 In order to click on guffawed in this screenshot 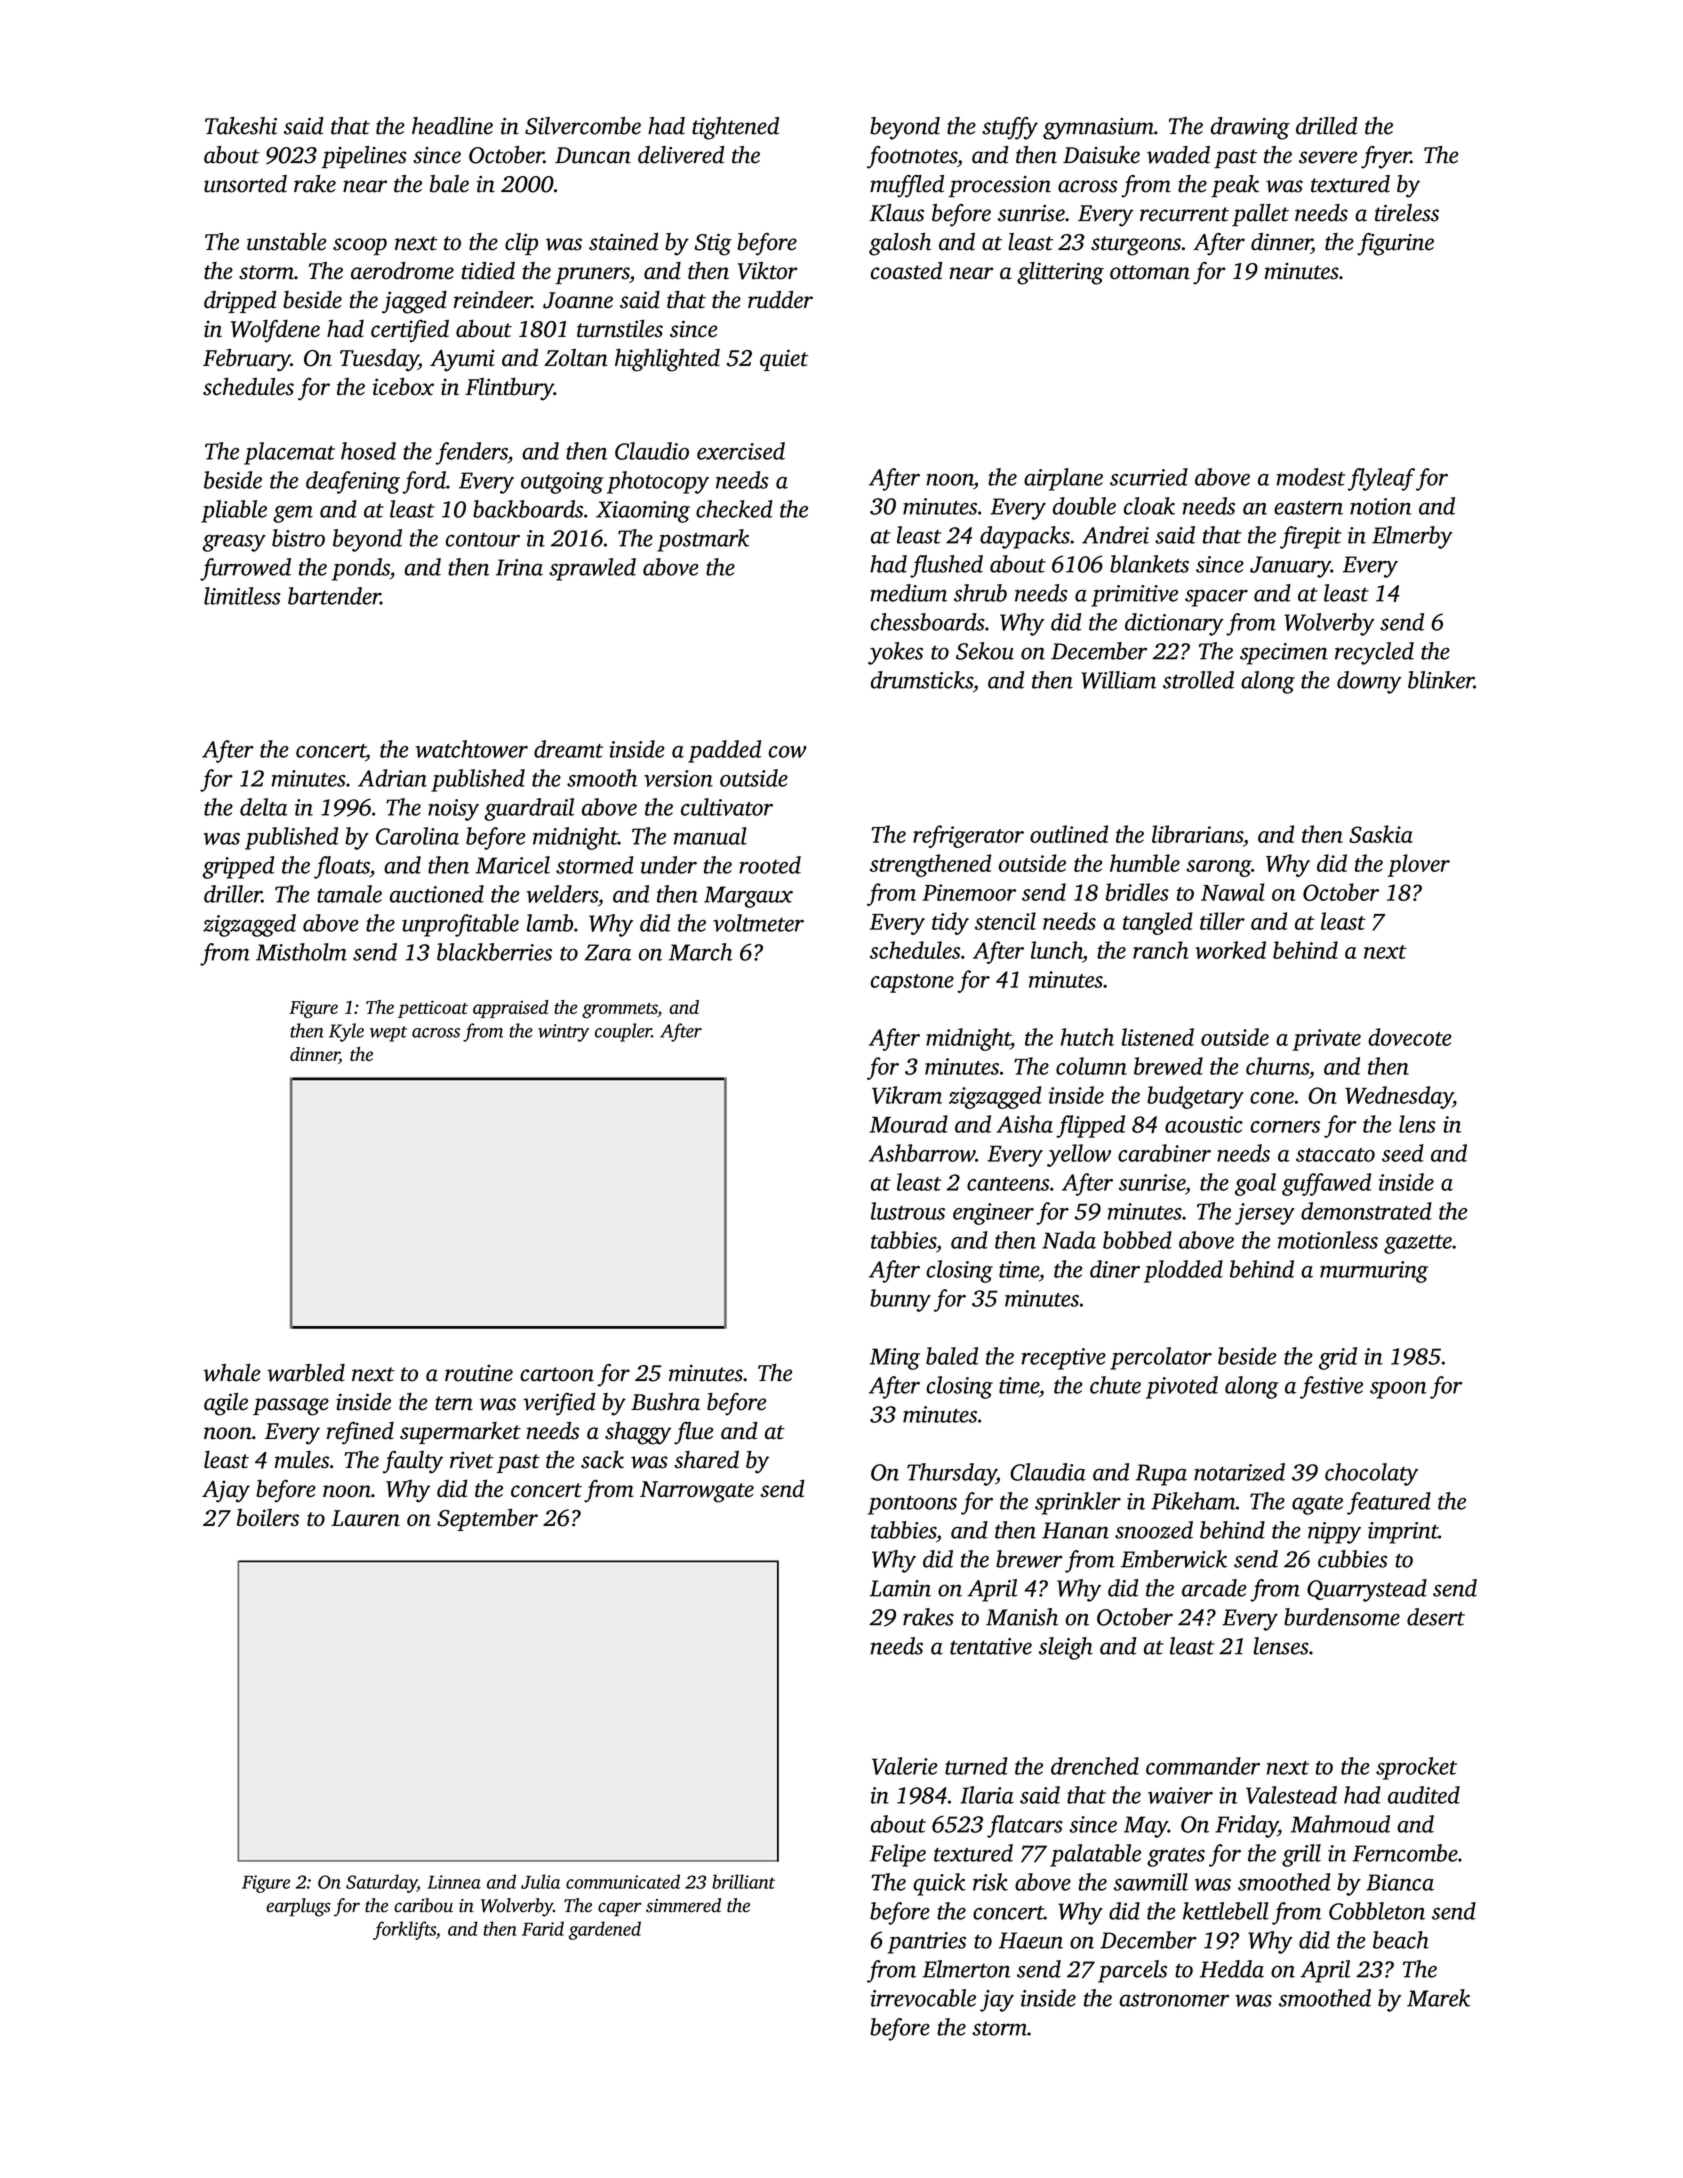, I will do `click(1326, 1184)`.
